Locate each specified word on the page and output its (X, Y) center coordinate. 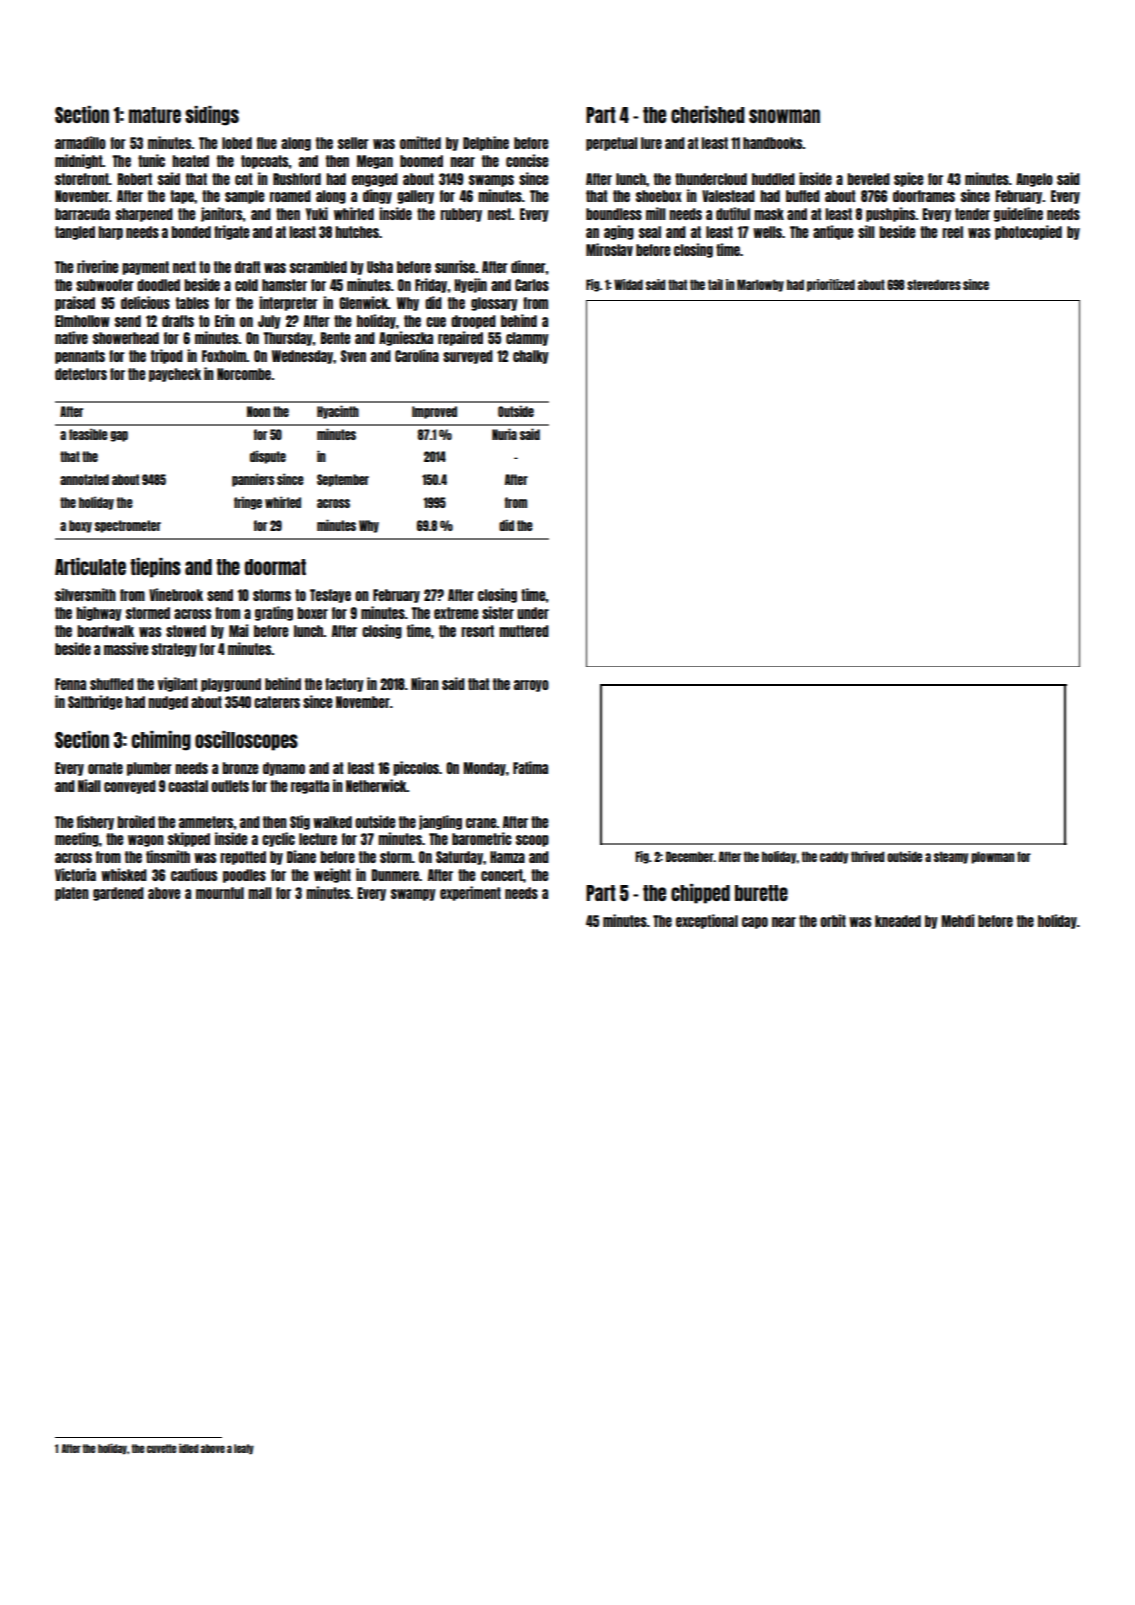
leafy (244, 1449)
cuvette (162, 1448)
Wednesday (302, 357)
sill (866, 231)
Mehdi (958, 920)
